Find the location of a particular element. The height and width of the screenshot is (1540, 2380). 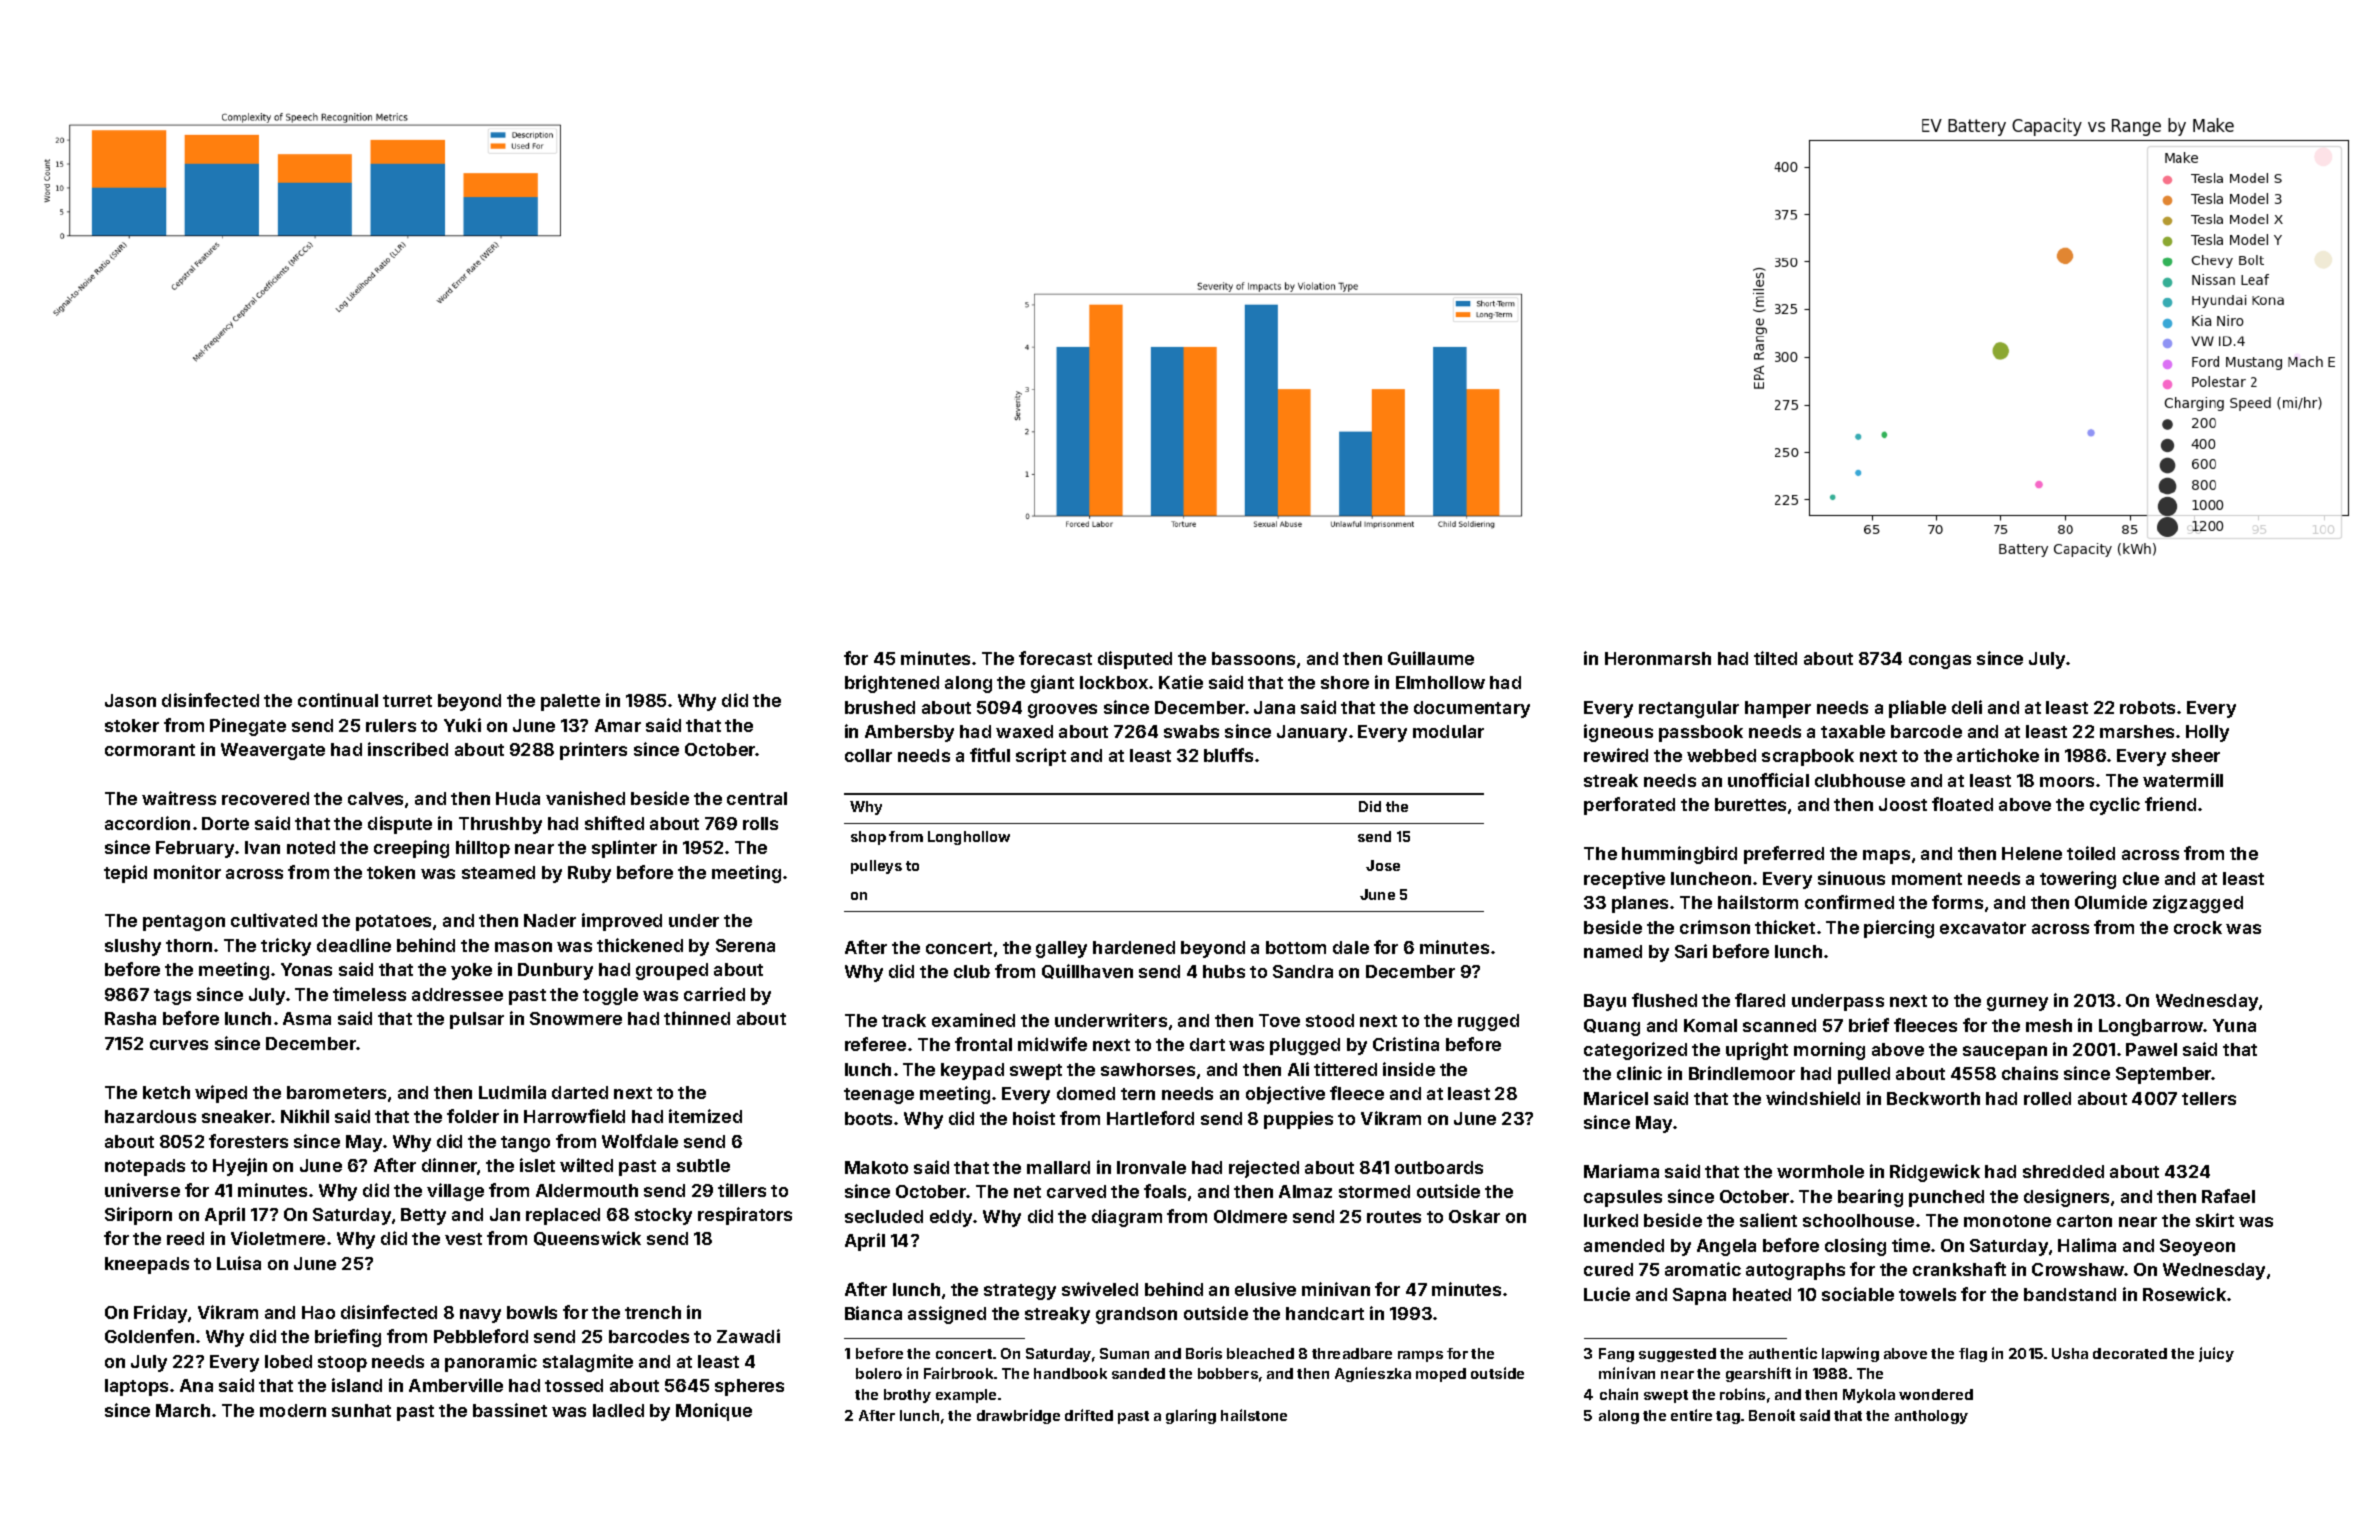

shop is located at coordinates (868, 838).
